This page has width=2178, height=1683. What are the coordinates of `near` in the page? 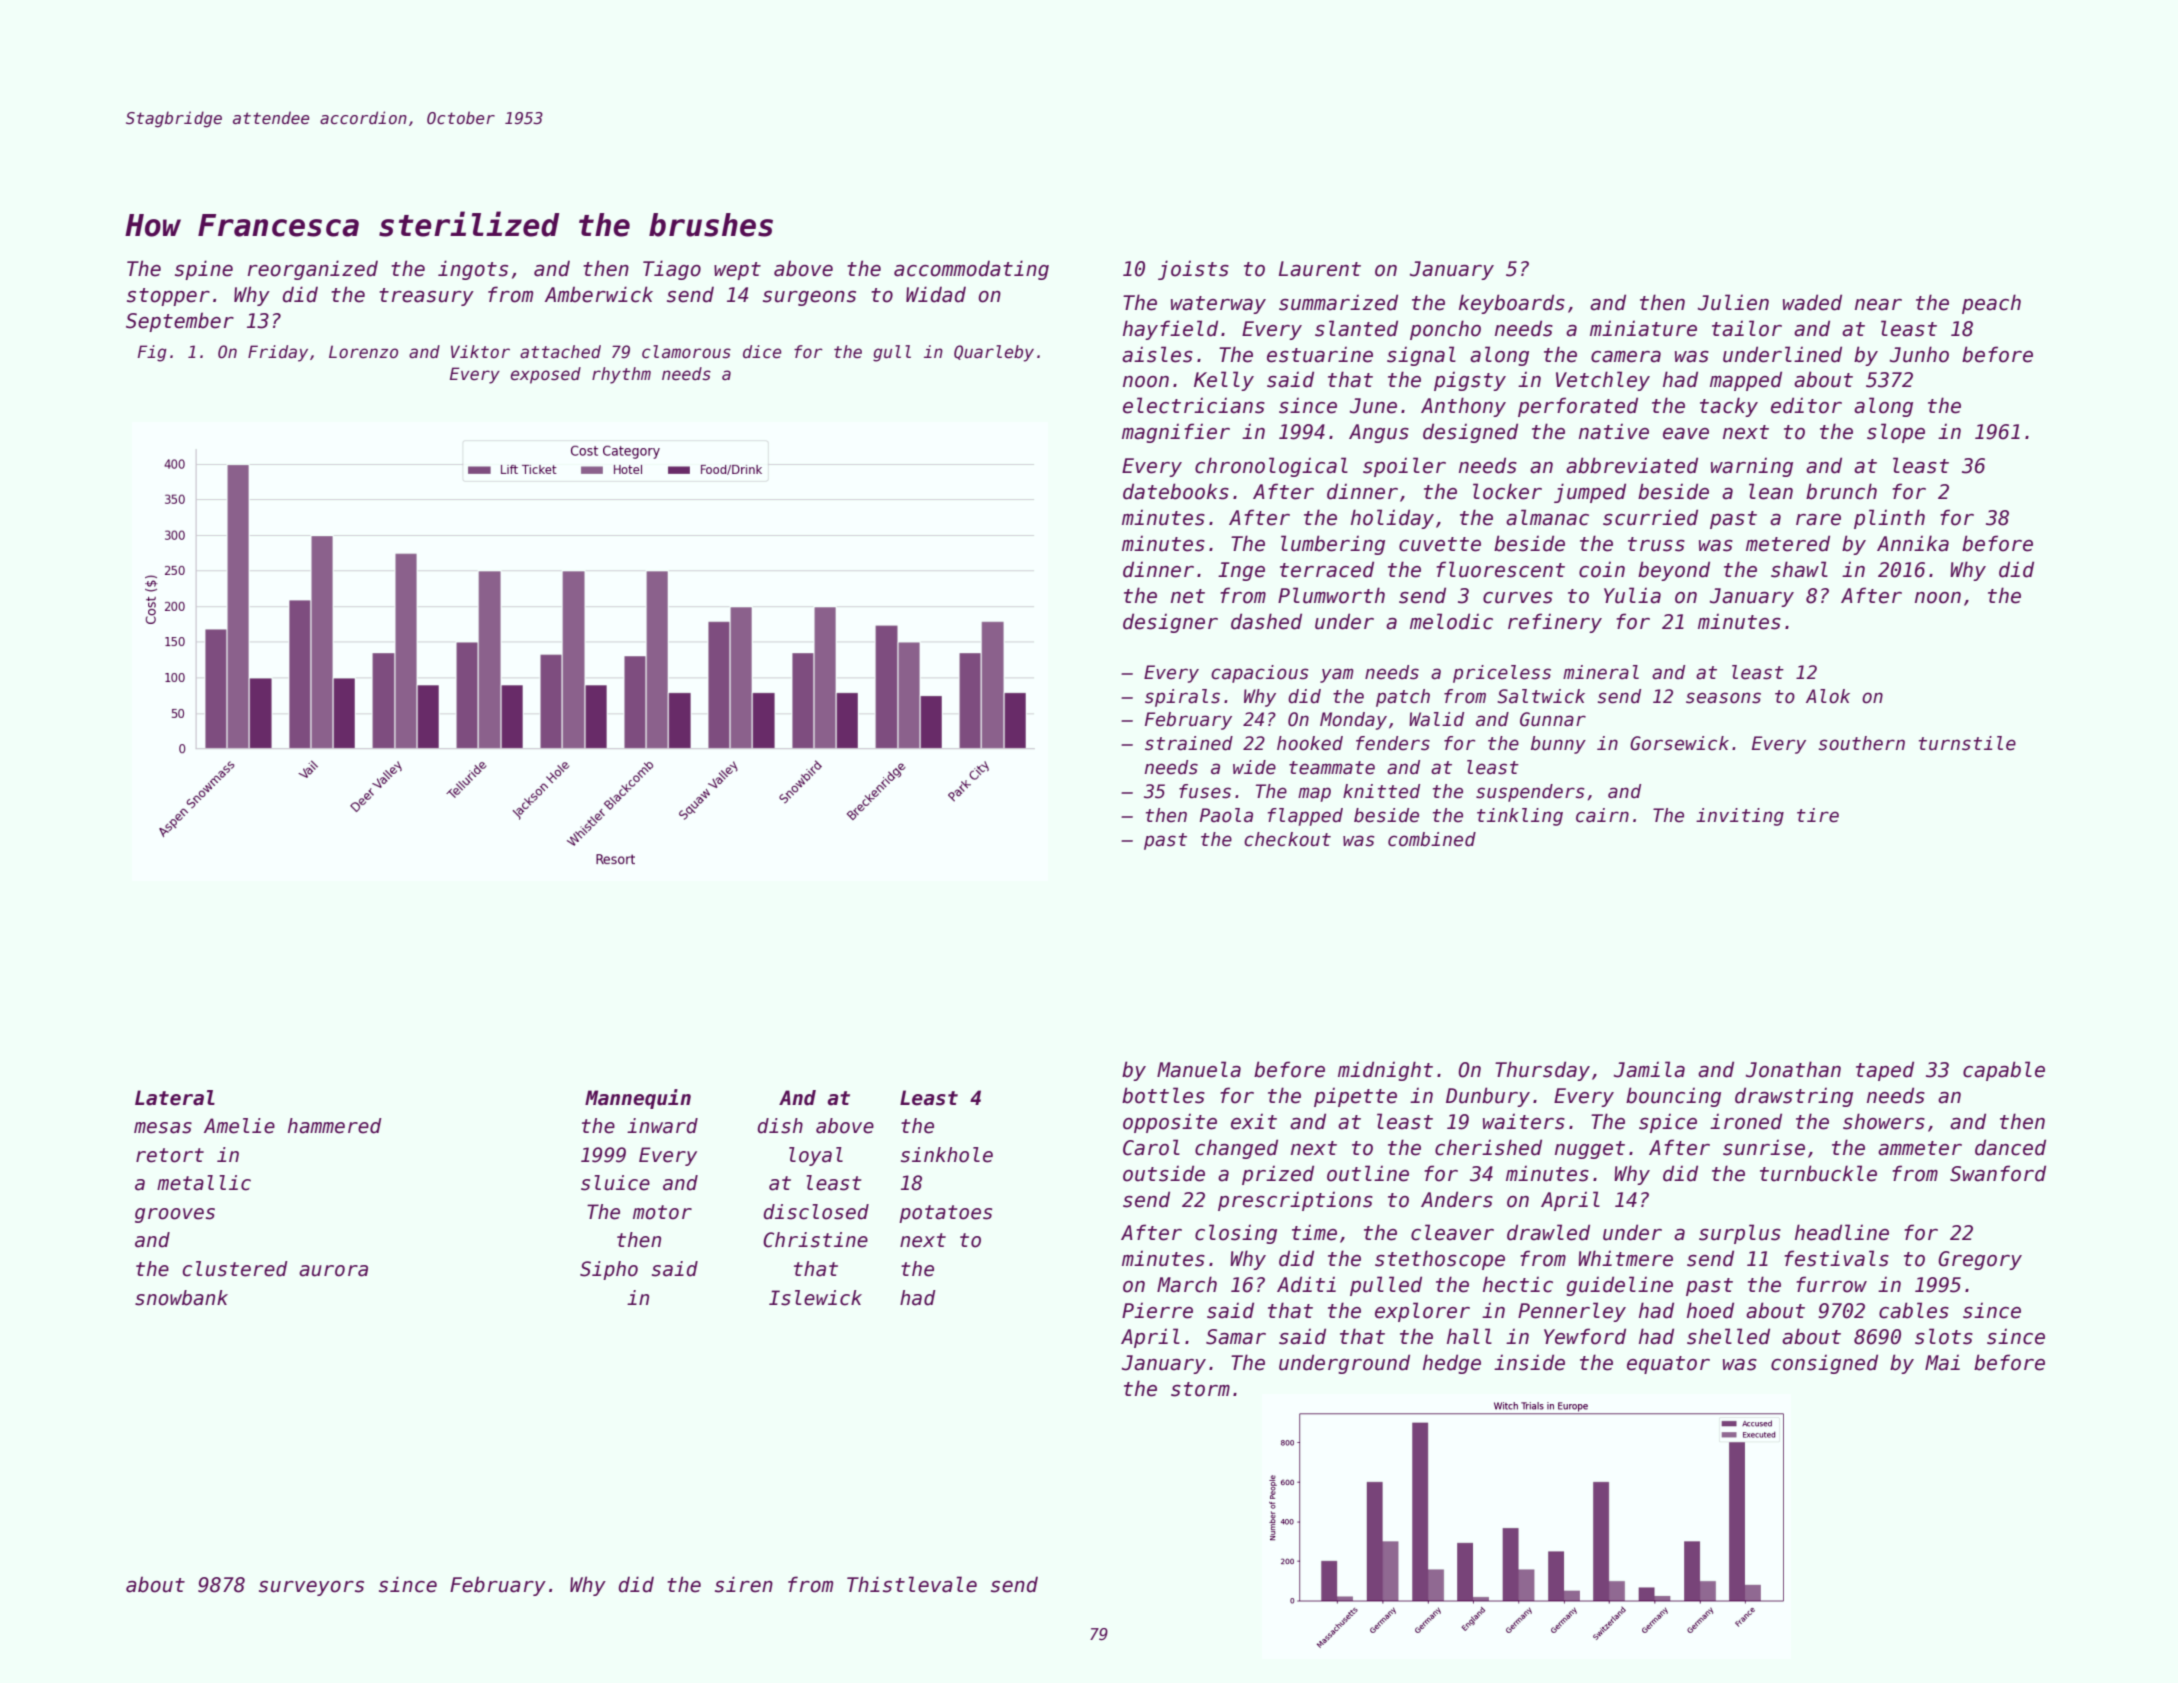 It's located at (1878, 305).
